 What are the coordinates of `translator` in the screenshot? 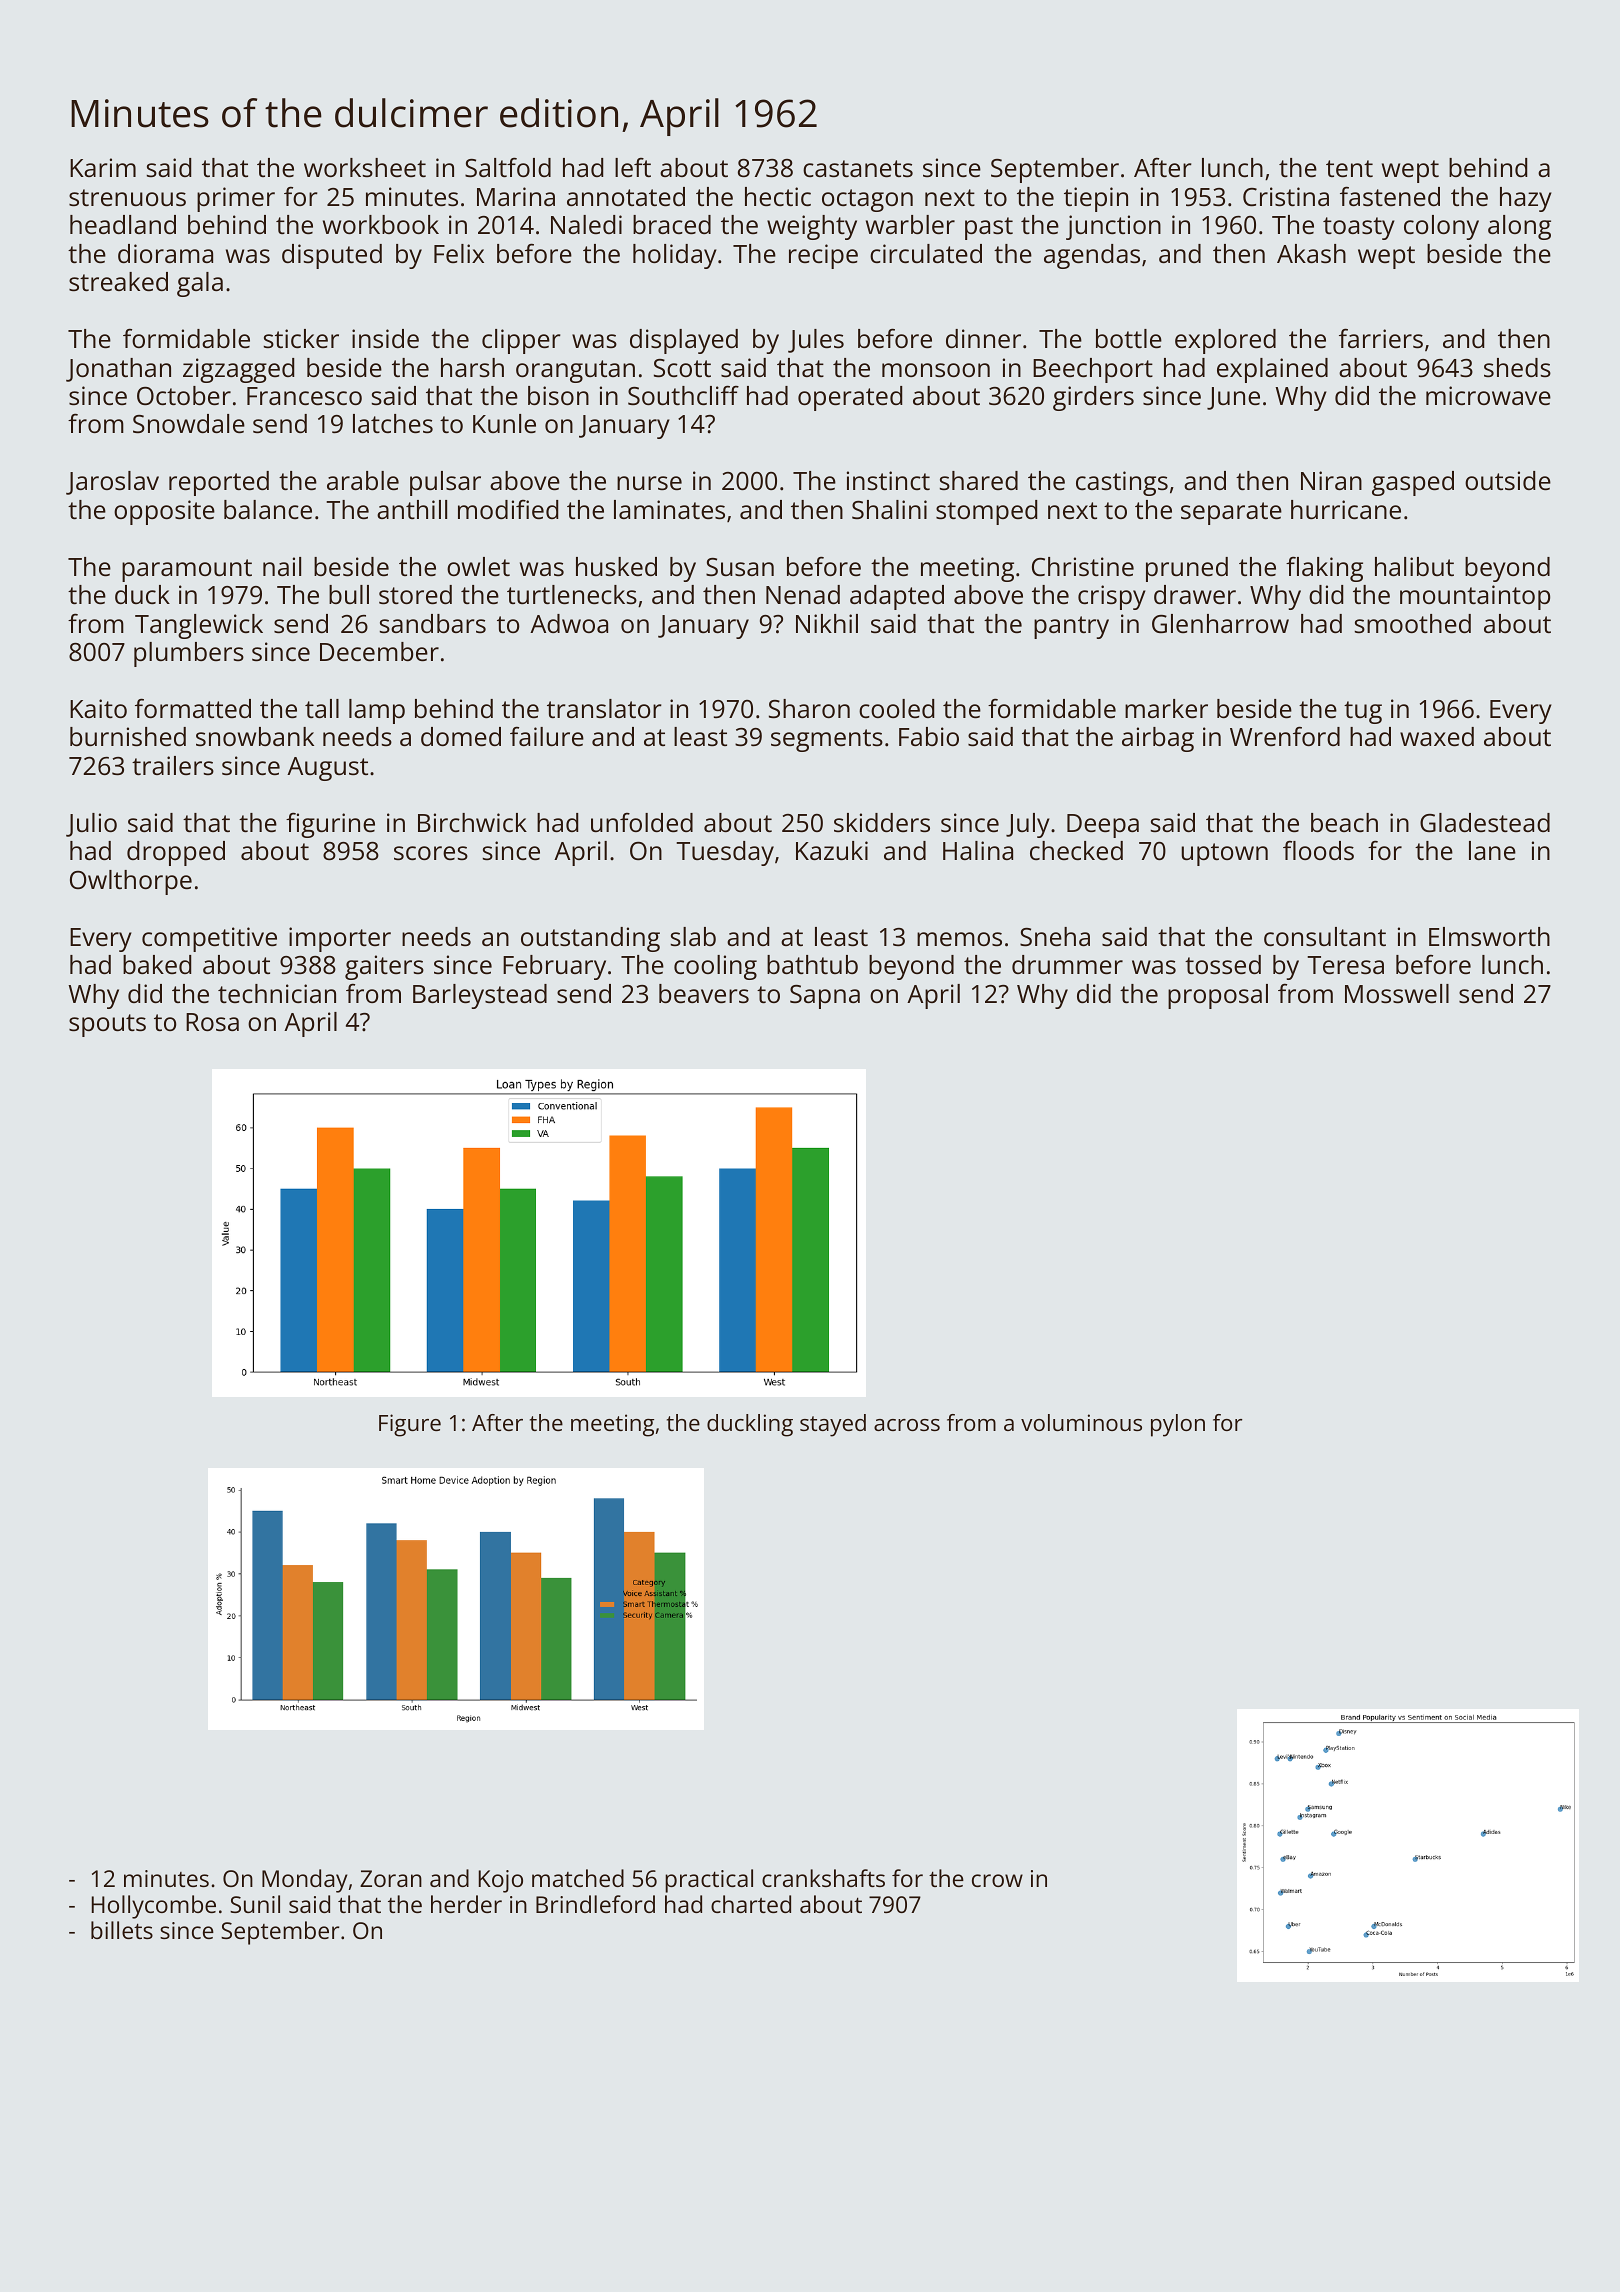 It's located at (604, 708).
